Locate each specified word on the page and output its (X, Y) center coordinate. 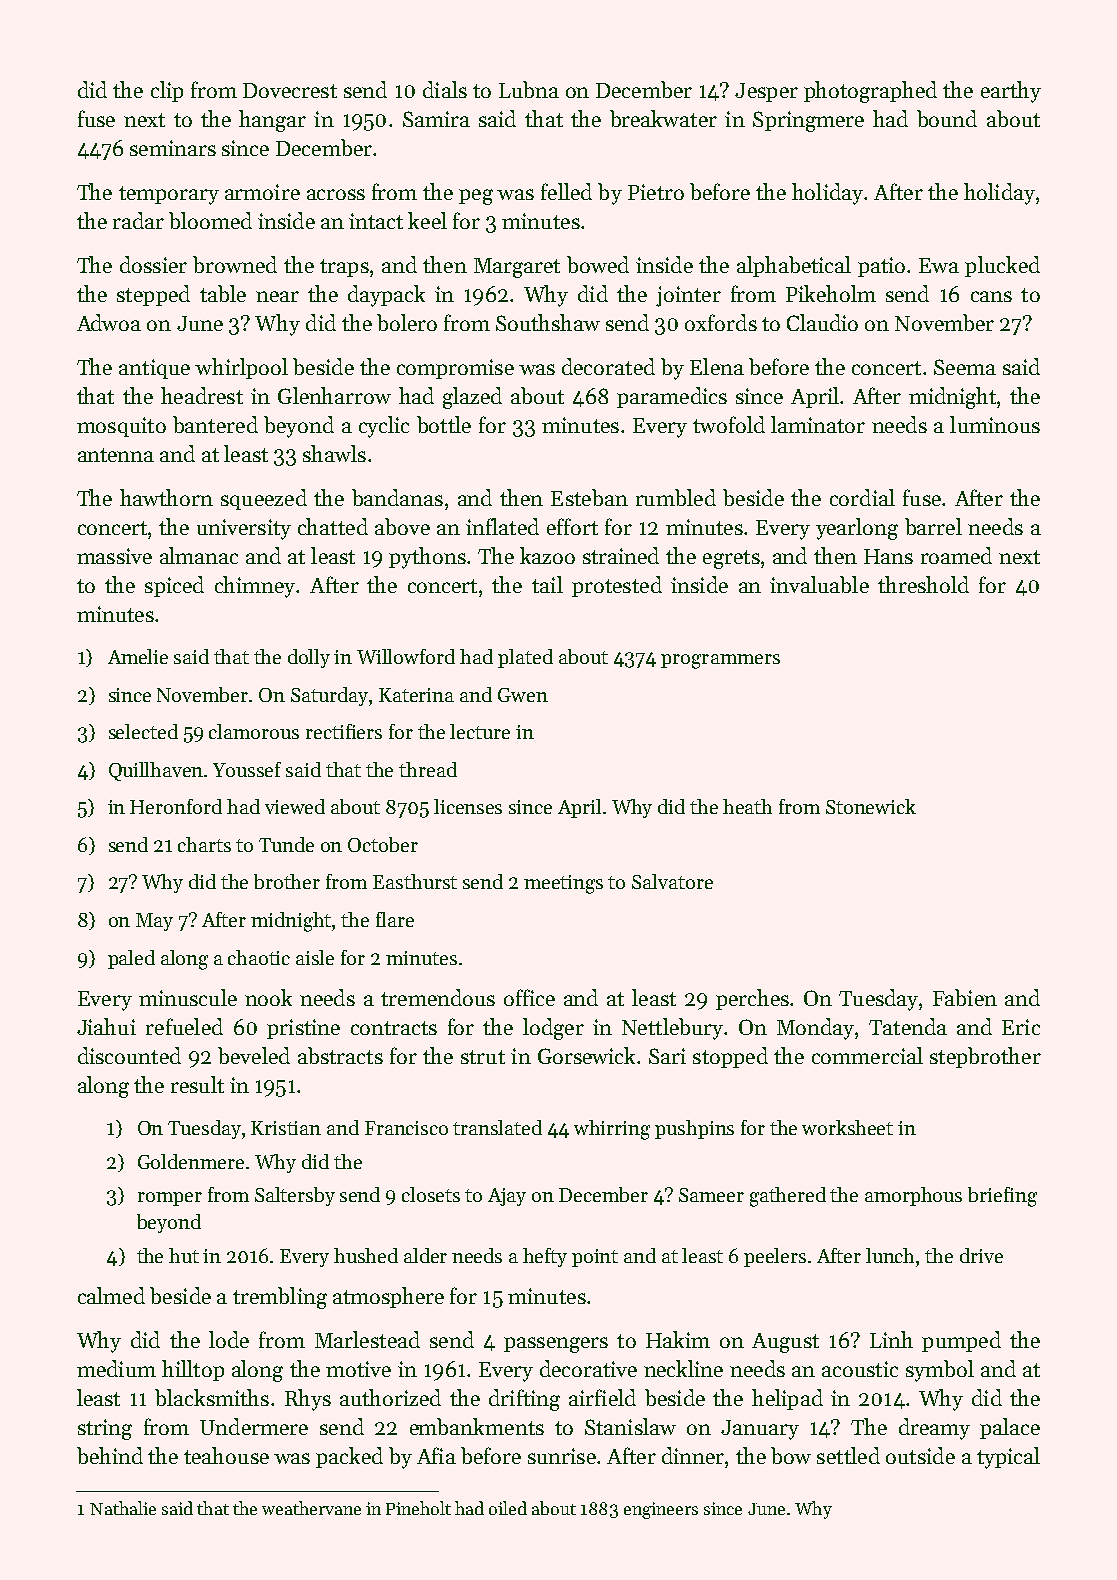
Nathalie (123, 1508)
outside (920, 1455)
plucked (1002, 266)
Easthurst (415, 881)
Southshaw (548, 322)
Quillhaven (156, 771)
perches (752, 999)
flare (395, 919)
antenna (116, 455)
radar (138, 220)
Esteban (589, 497)
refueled (184, 1026)
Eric (1021, 1027)
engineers (661, 1510)
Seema (965, 367)
